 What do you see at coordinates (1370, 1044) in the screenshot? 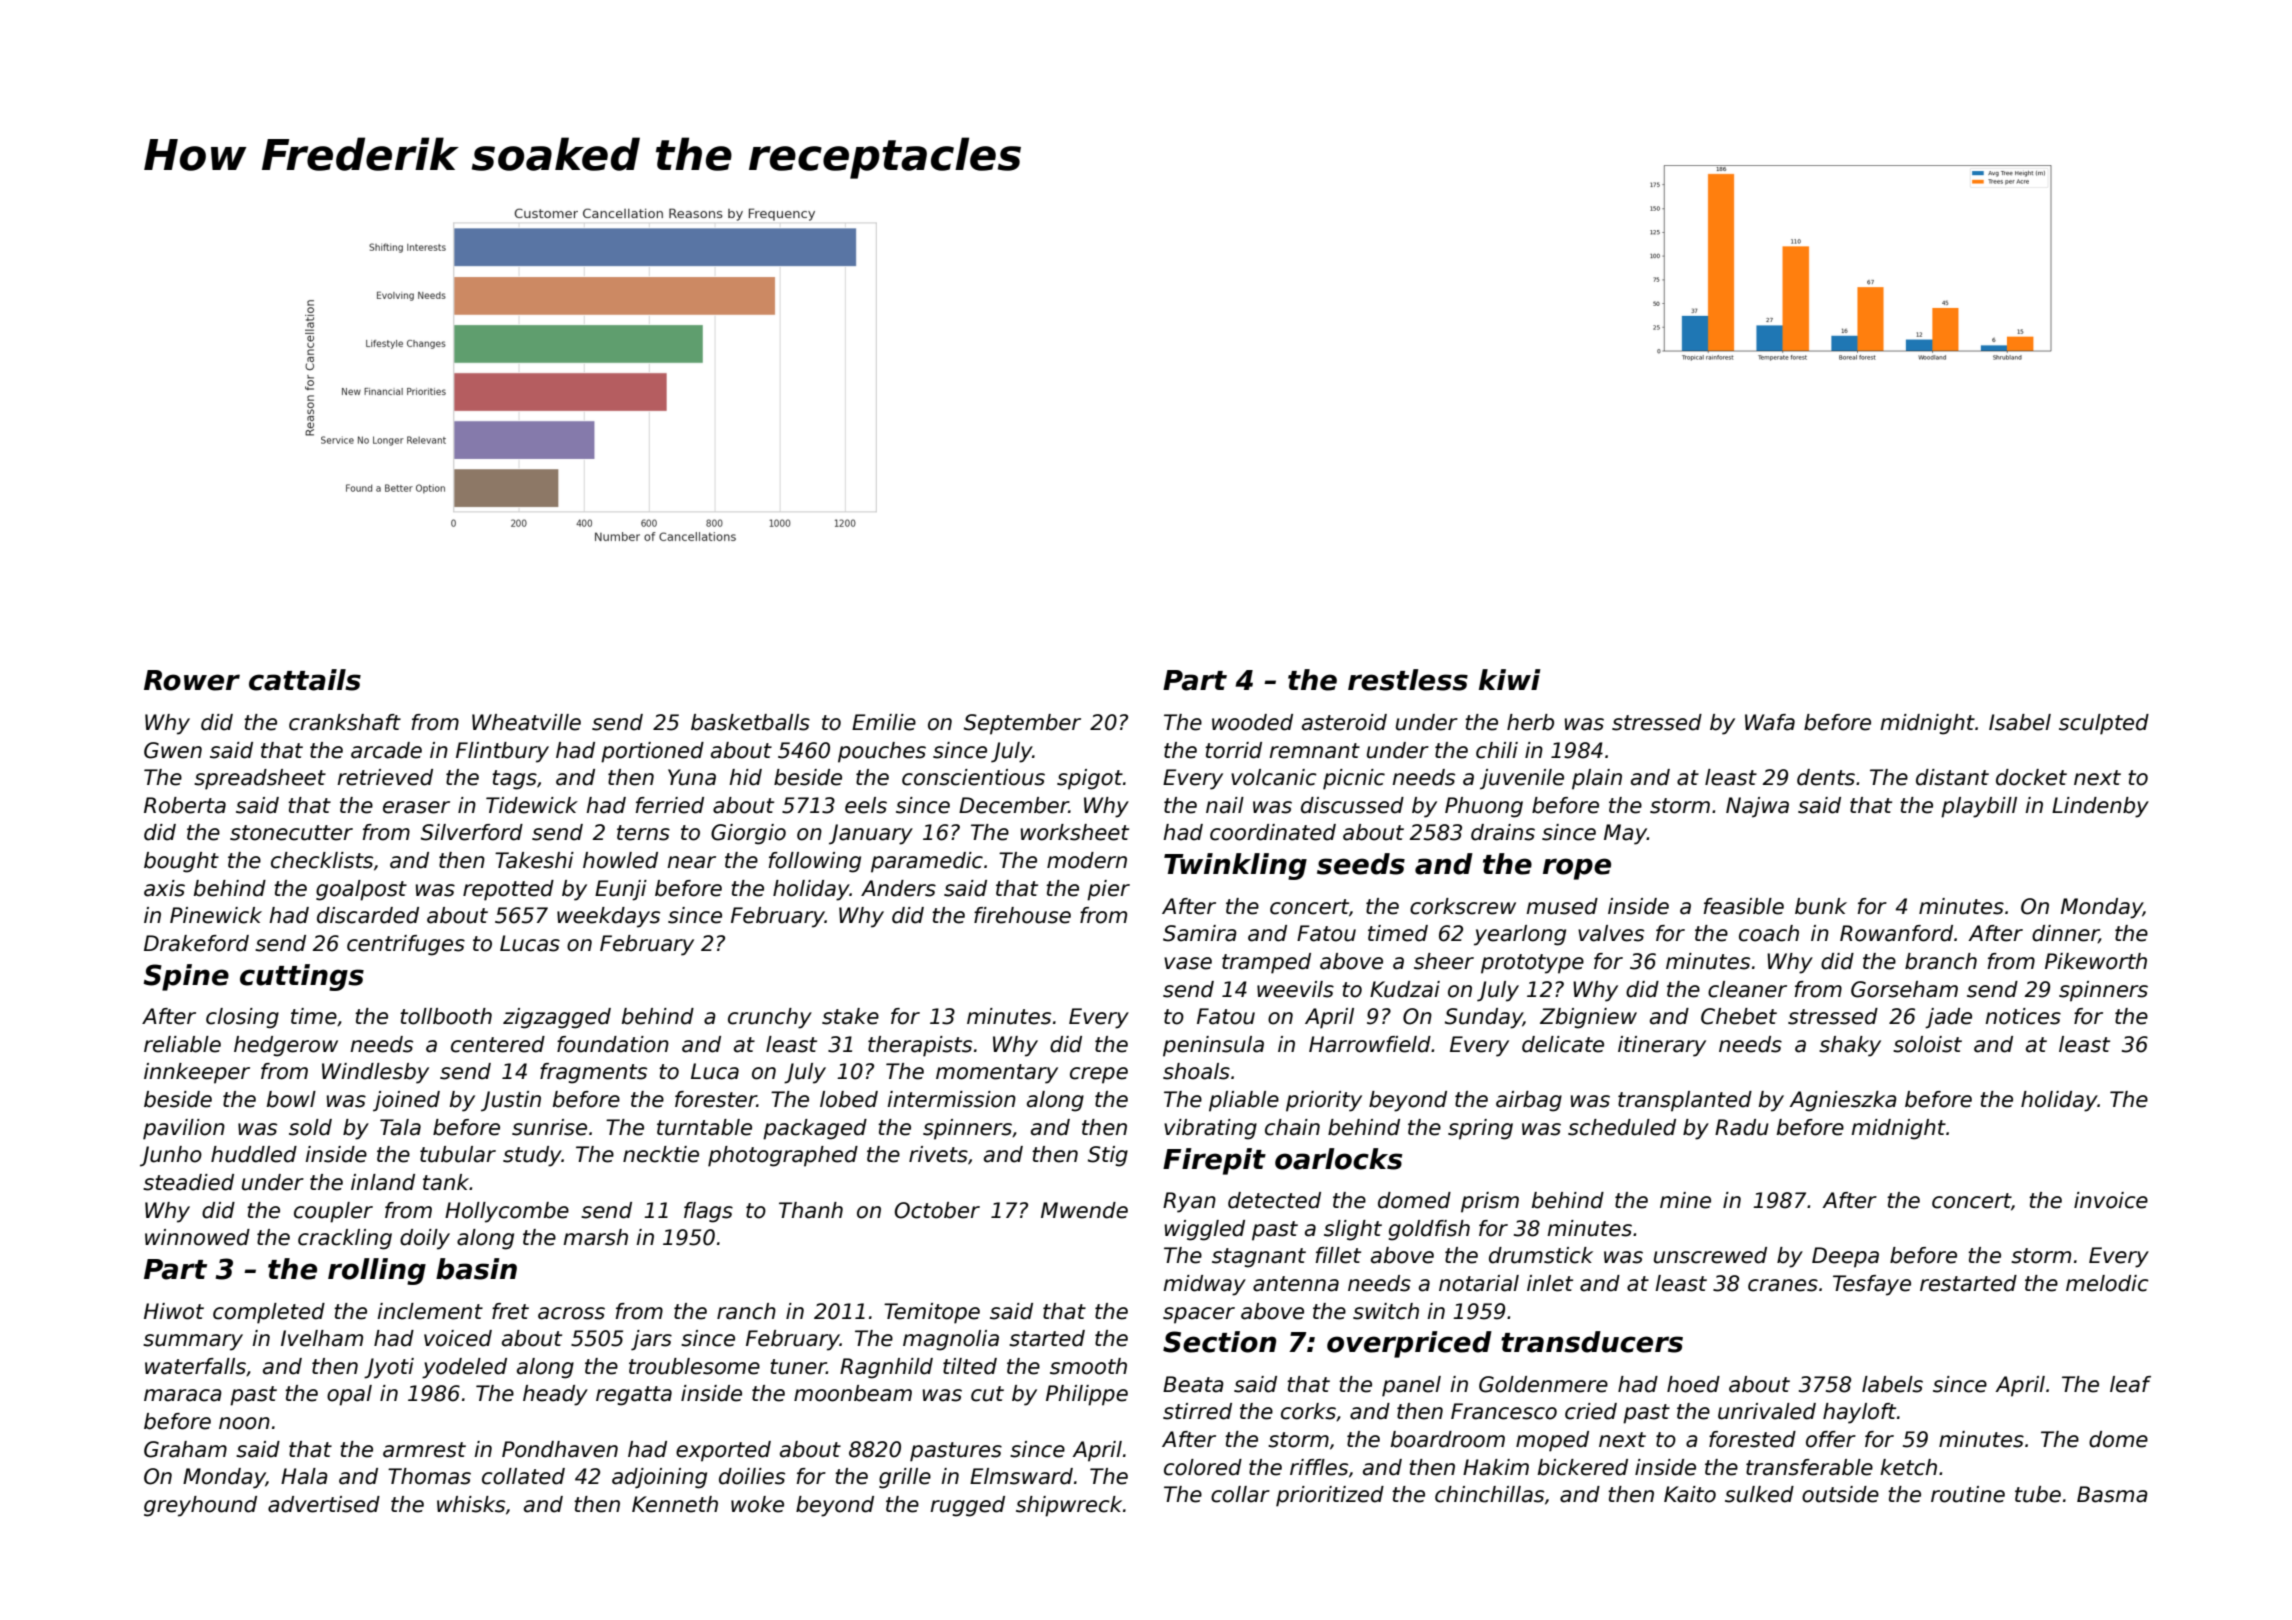
I see `Harrowfield` at bounding box center [1370, 1044].
